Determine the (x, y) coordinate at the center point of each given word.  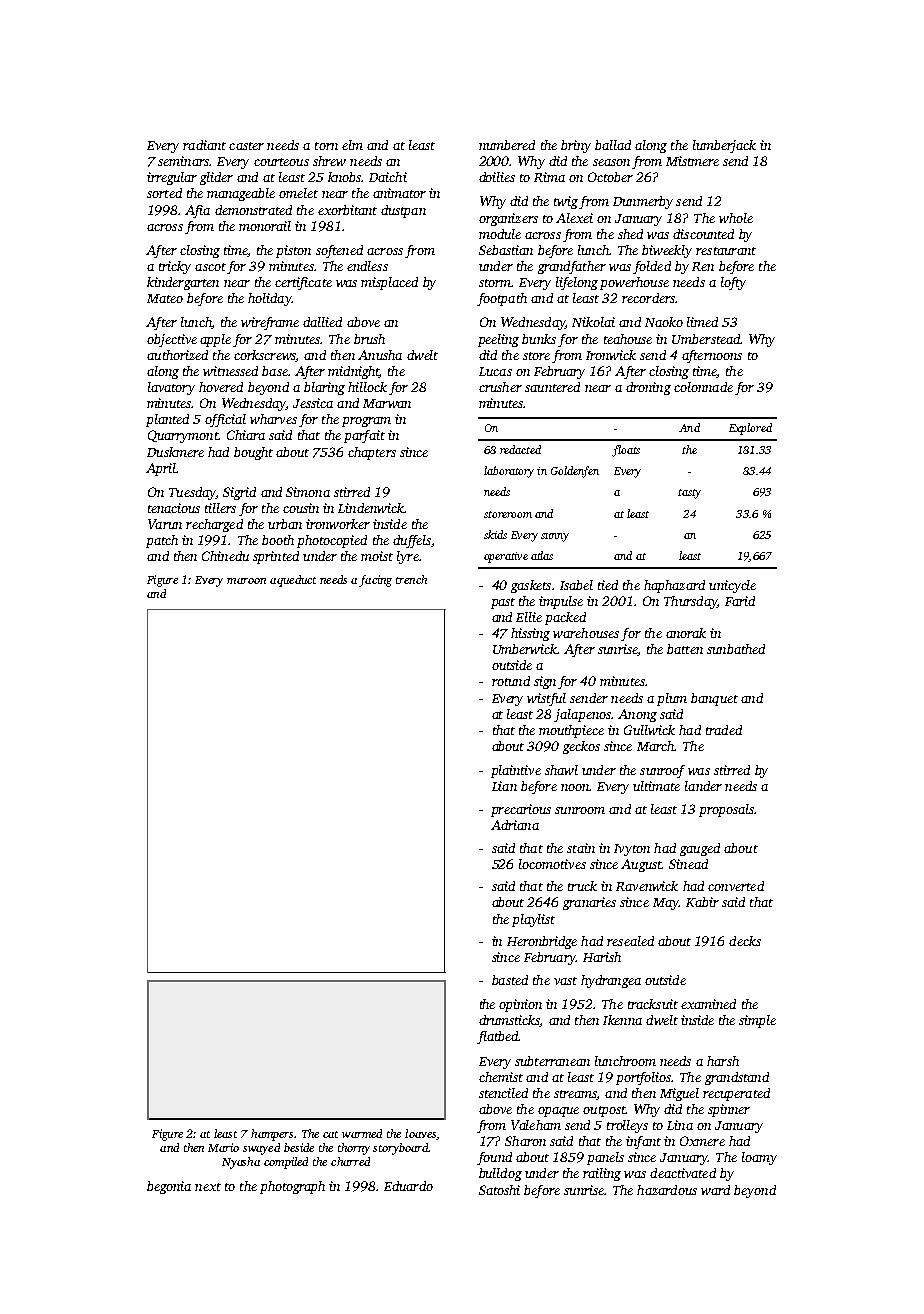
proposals (726, 810)
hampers (272, 1135)
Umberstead (706, 339)
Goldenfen (575, 472)
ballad (613, 145)
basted (510, 980)
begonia (169, 1187)
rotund (511, 681)
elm (352, 145)
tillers (220, 508)
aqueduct (293, 581)
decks (745, 941)
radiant (204, 145)
